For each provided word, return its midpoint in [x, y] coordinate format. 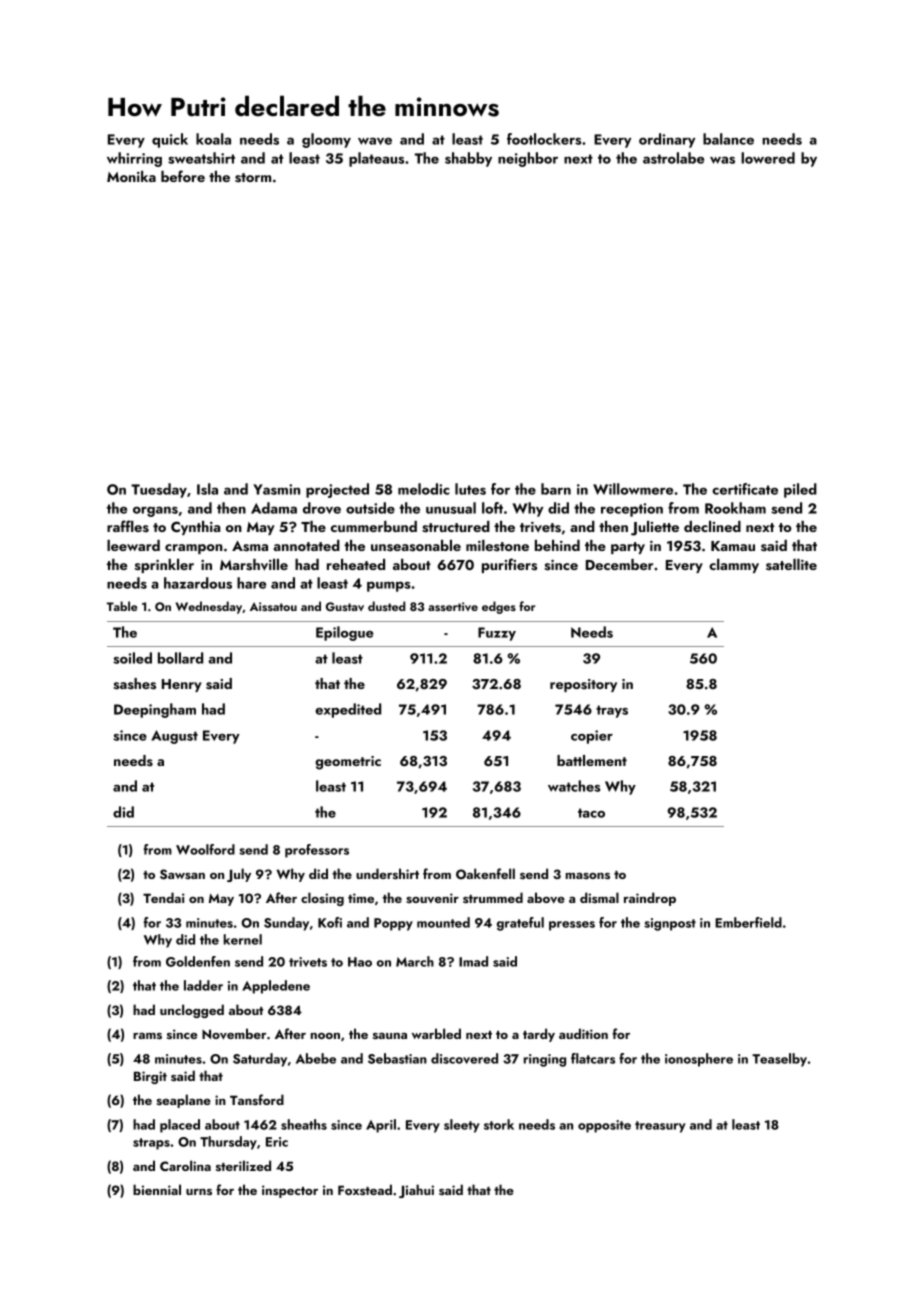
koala [213, 139]
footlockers [544, 139]
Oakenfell [485, 874]
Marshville [254, 565]
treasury [660, 1127]
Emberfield [748, 922]
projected [337, 490]
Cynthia [195, 528]
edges [499, 607]
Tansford [257, 1099]
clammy [734, 566]
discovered [464, 1058]
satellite [791, 565]
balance [728, 139]
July [239, 875]
